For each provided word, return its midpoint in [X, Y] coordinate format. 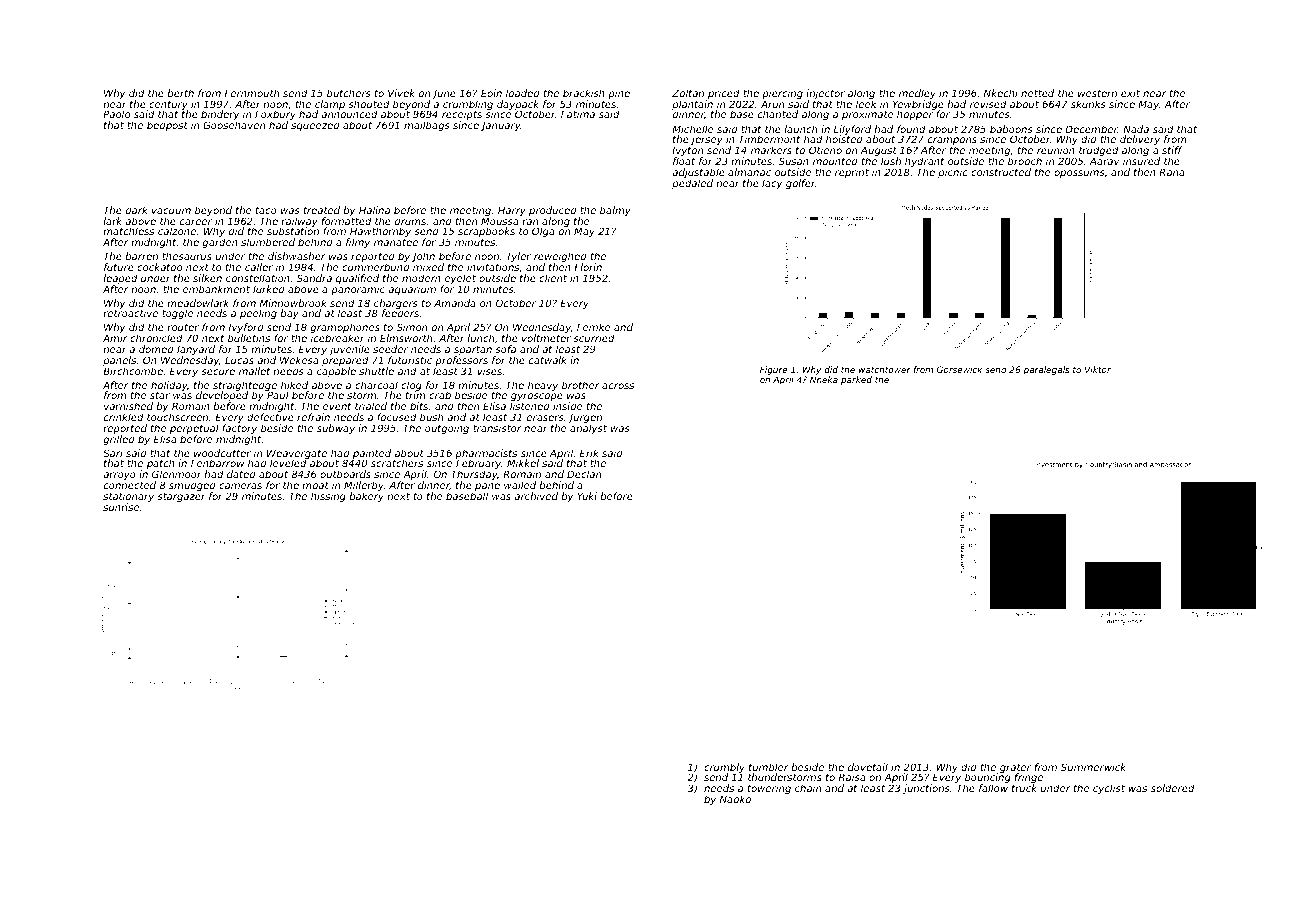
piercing [782, 94]
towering [769, 789]
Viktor [1098, 369]
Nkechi [1001, 93]
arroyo [119, 476]
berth [180, 93]
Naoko [735, 799]
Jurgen [585, 418]
